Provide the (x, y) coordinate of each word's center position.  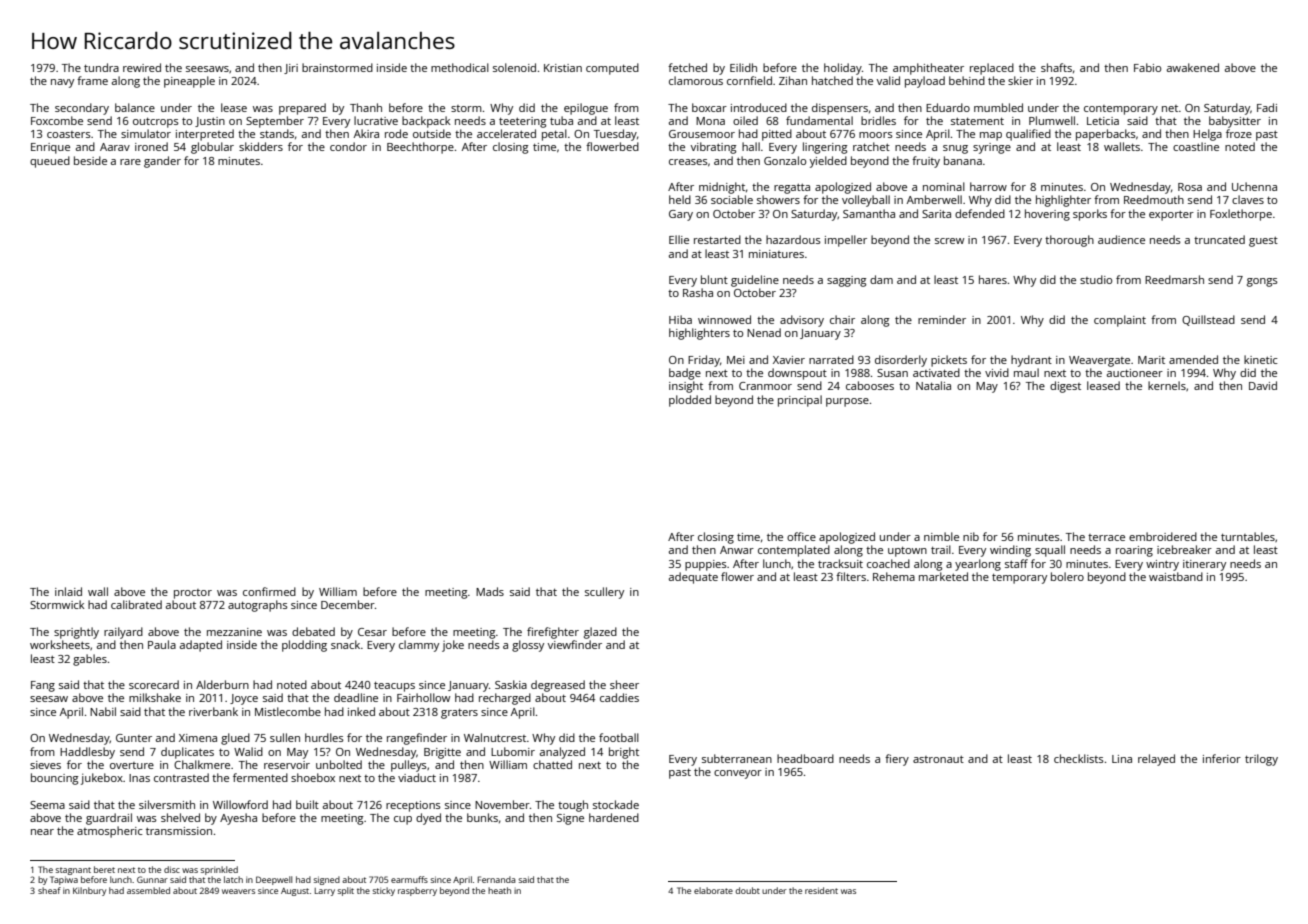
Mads (490, 591)
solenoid (514, 67)
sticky (383, 891)
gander (162, 162)
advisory (802, 321)
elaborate (713, 890)
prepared (302, 109)
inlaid (68, 591)
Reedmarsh (1174, 279)
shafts (1056, 67)
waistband (1176, 576)
